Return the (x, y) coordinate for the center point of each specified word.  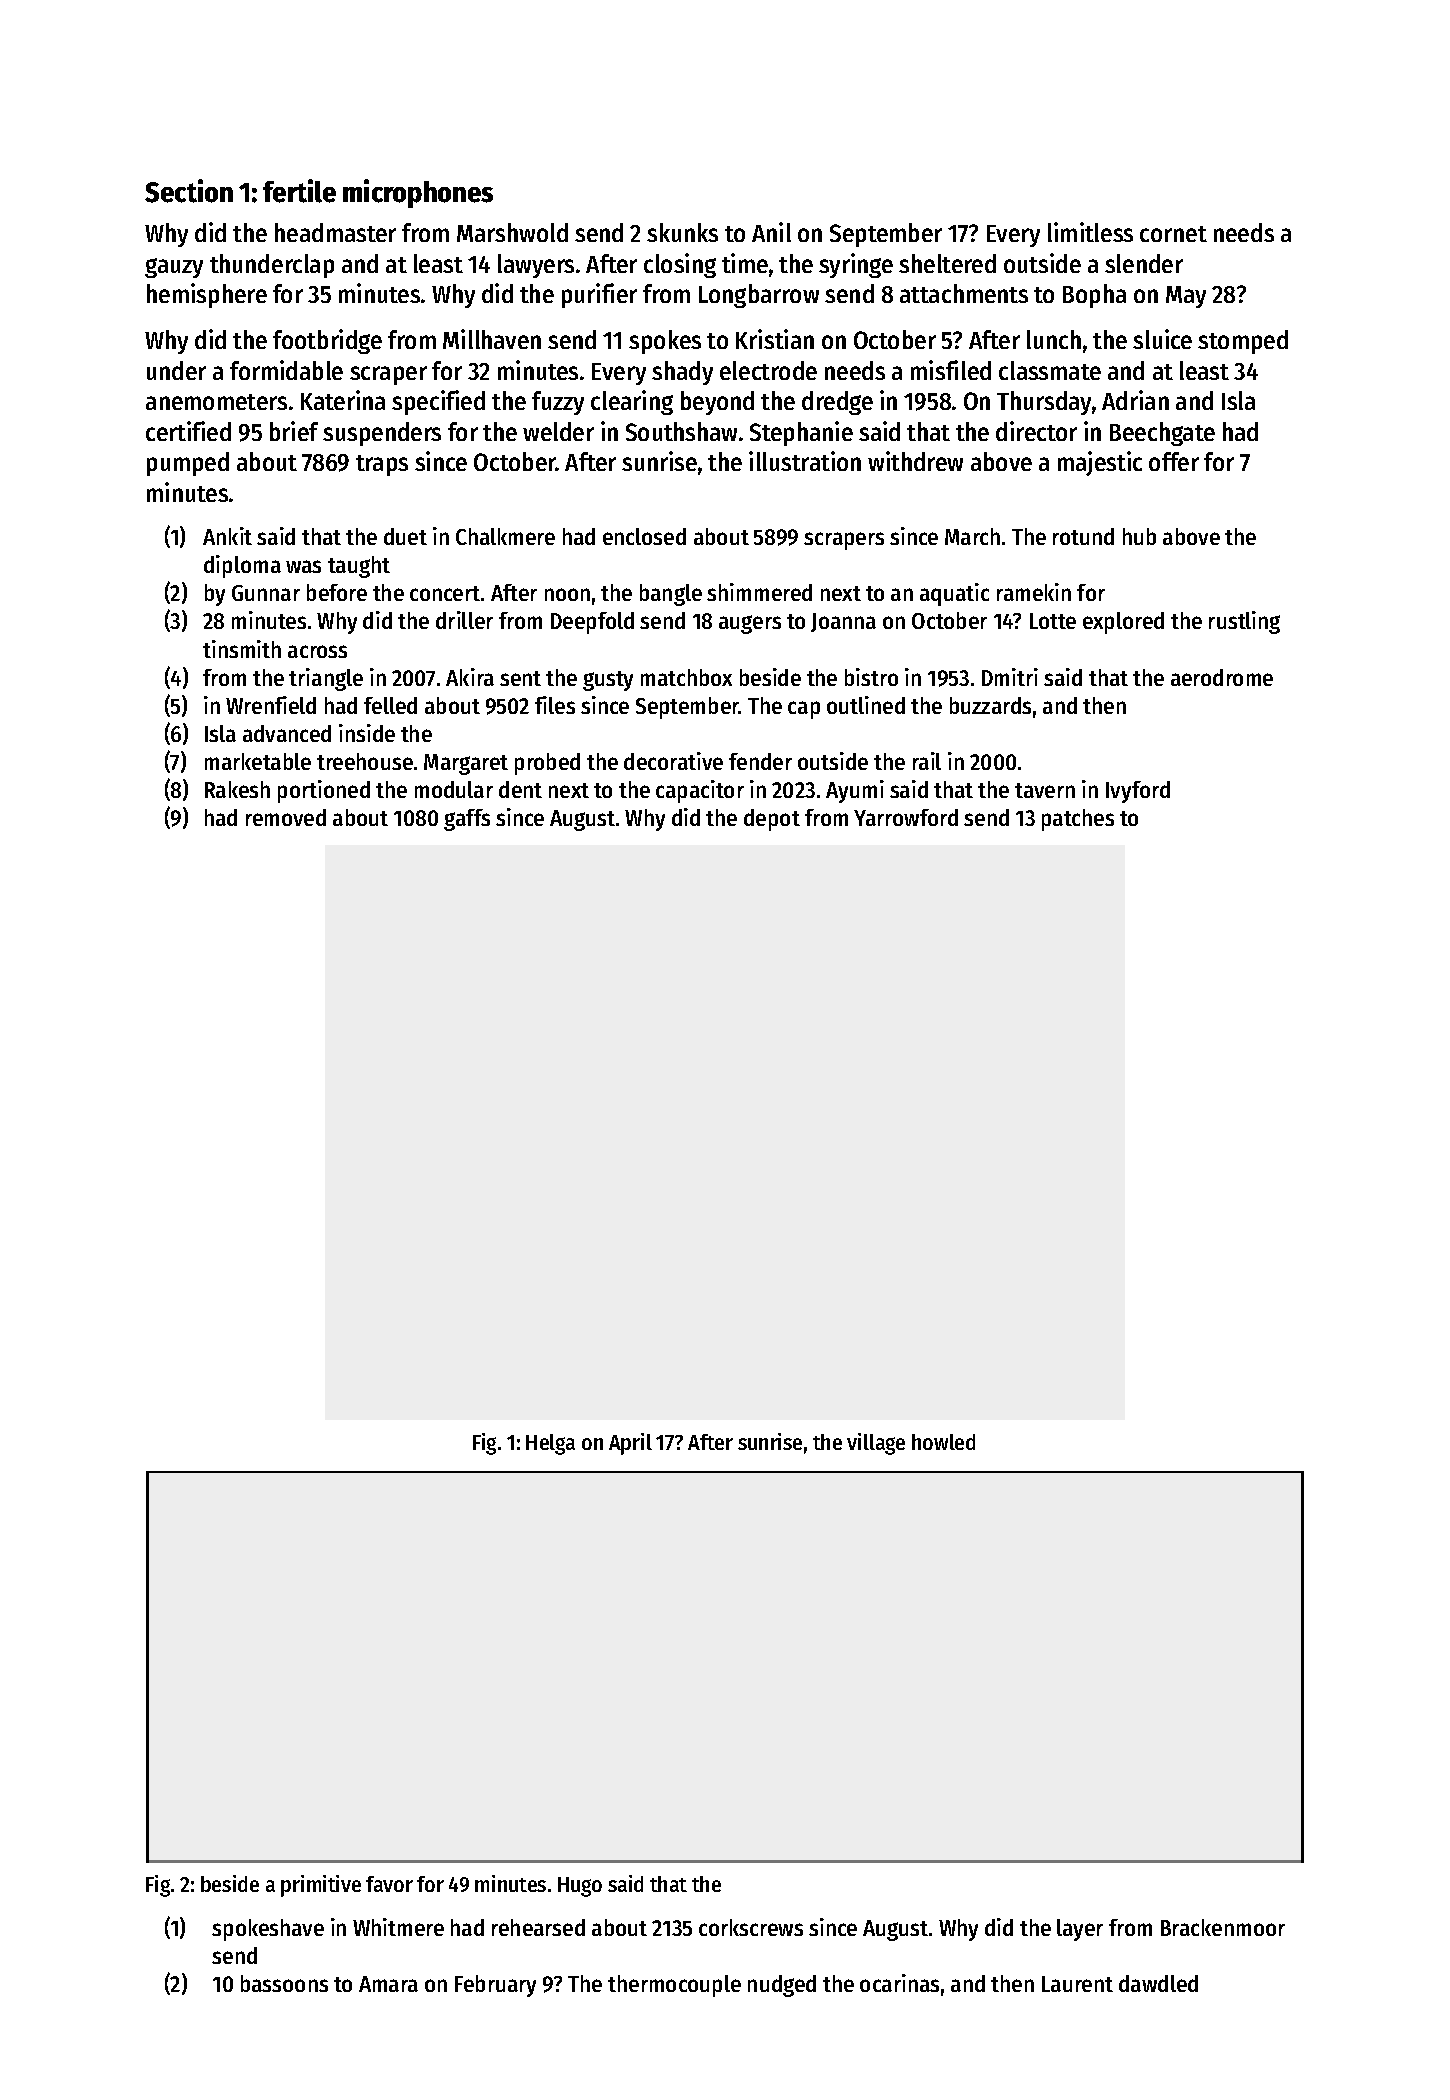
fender (760, 761)
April (630, 1444)
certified (188, 431)
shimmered (759, 592)
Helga (550, 1444)
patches (1078, 820)
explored (1123, 623)
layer (1080, 1930)
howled (943, 1442)
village (876, 1444)
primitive (321, 1886)
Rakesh (237, 789)
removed (286, 817)
